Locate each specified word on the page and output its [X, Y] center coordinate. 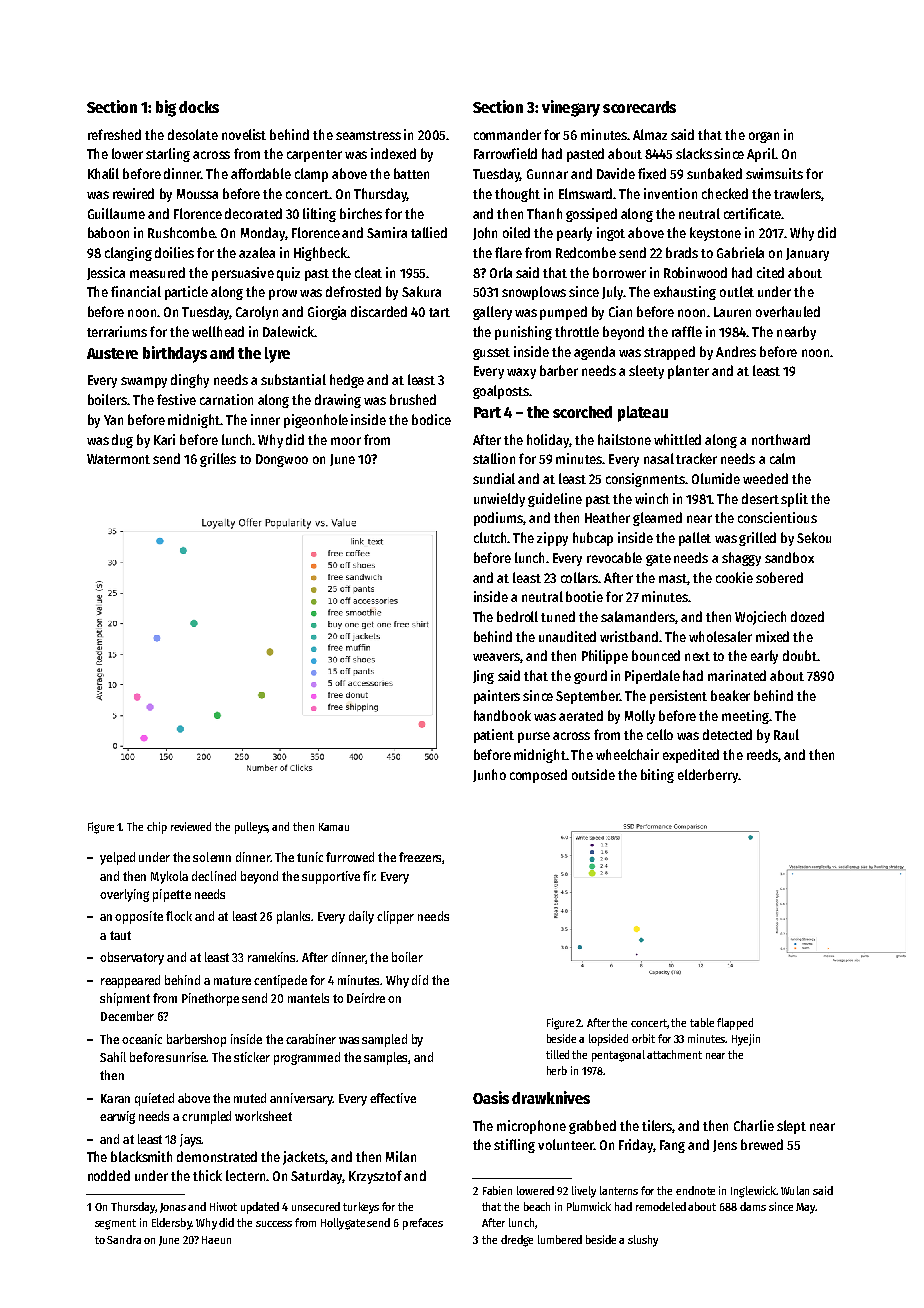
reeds [762, 754]
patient [494, 736]
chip [157, 828]
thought [517, 195]
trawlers [797, 193]
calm [782, 458]
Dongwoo [282, 460]
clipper [395, 917]
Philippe [605, 657]
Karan [115, 1098]
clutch [491, 537]
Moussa [197, 194]
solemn [212, 857]
